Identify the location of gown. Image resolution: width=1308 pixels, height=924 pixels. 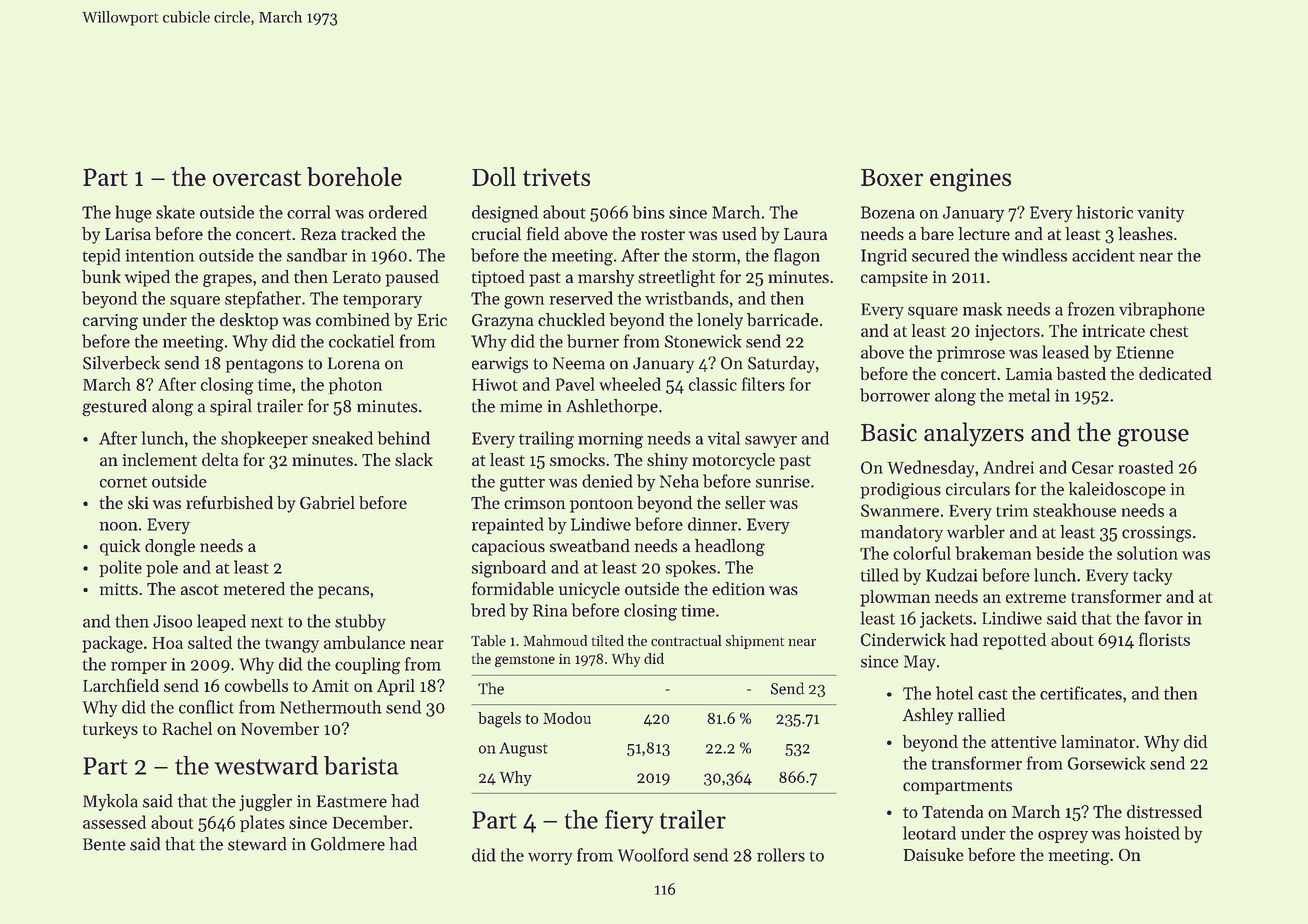
(524, 302).
